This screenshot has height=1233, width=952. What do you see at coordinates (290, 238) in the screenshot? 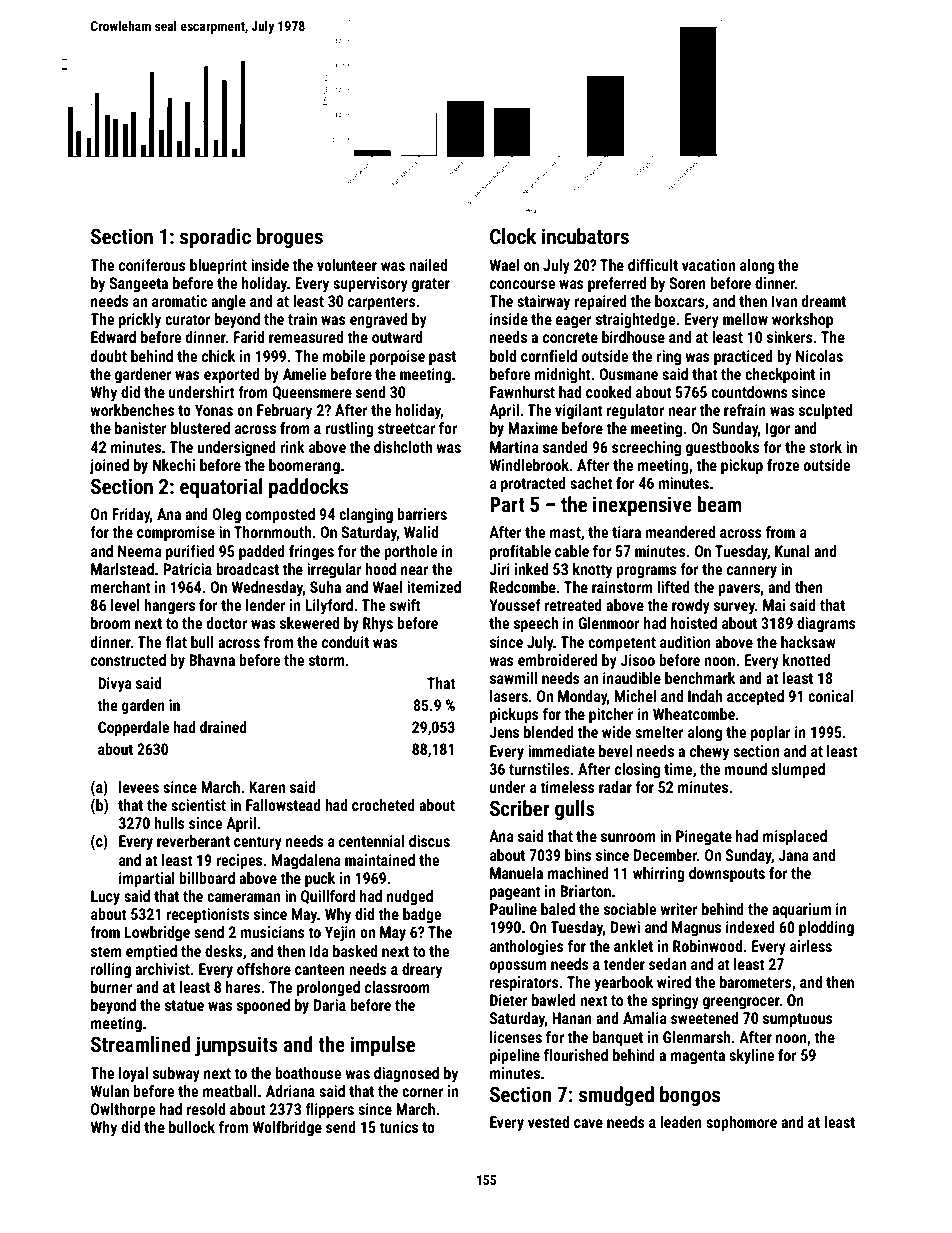
I see `brogues` at bounding box center [290, 238].
